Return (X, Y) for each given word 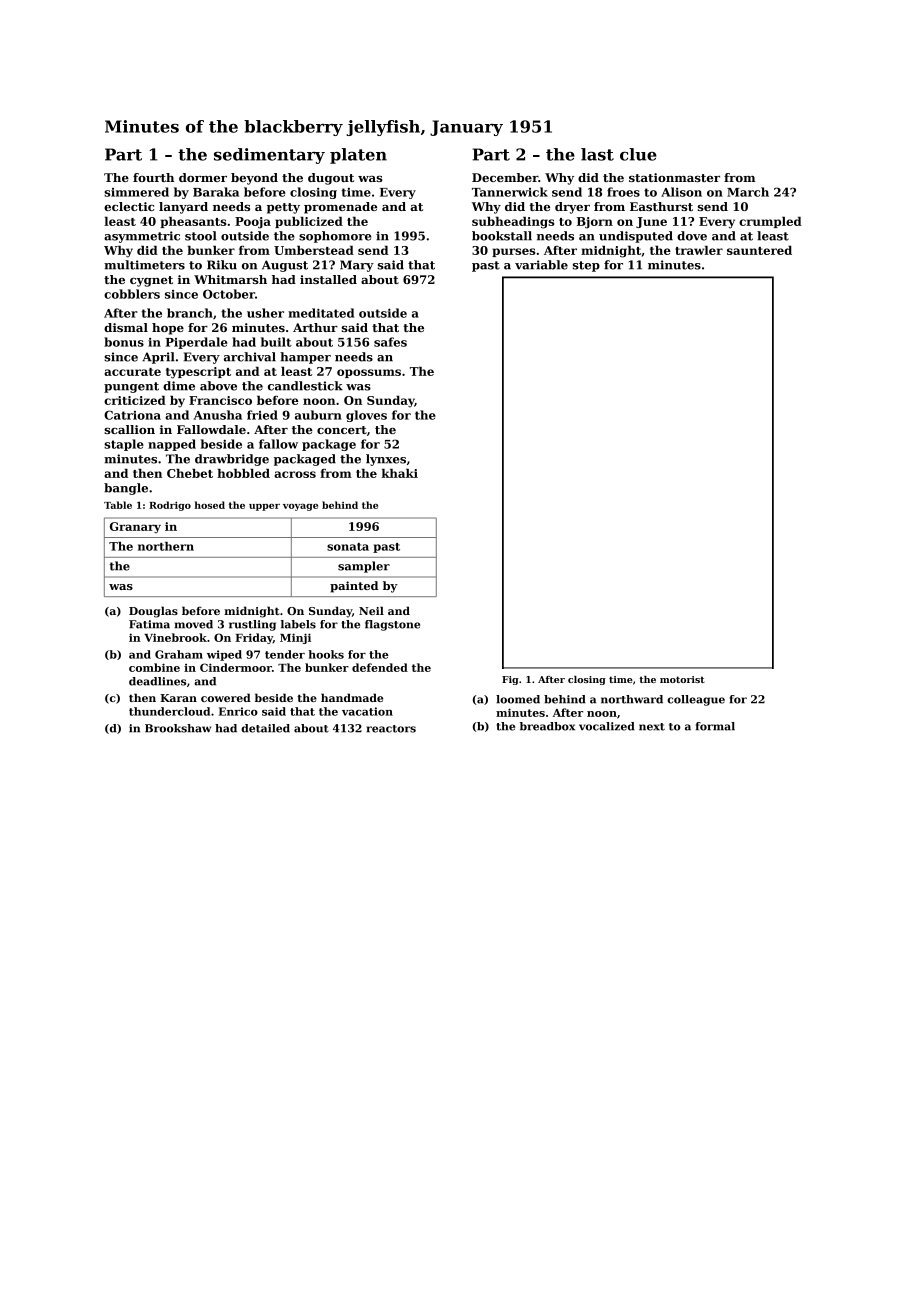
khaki (399, 473)
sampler (364, 567)
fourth (153, 177)
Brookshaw (178, 728)
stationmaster (674, 177)
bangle (126, 489)
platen (358, 156)
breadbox (547, 726)
